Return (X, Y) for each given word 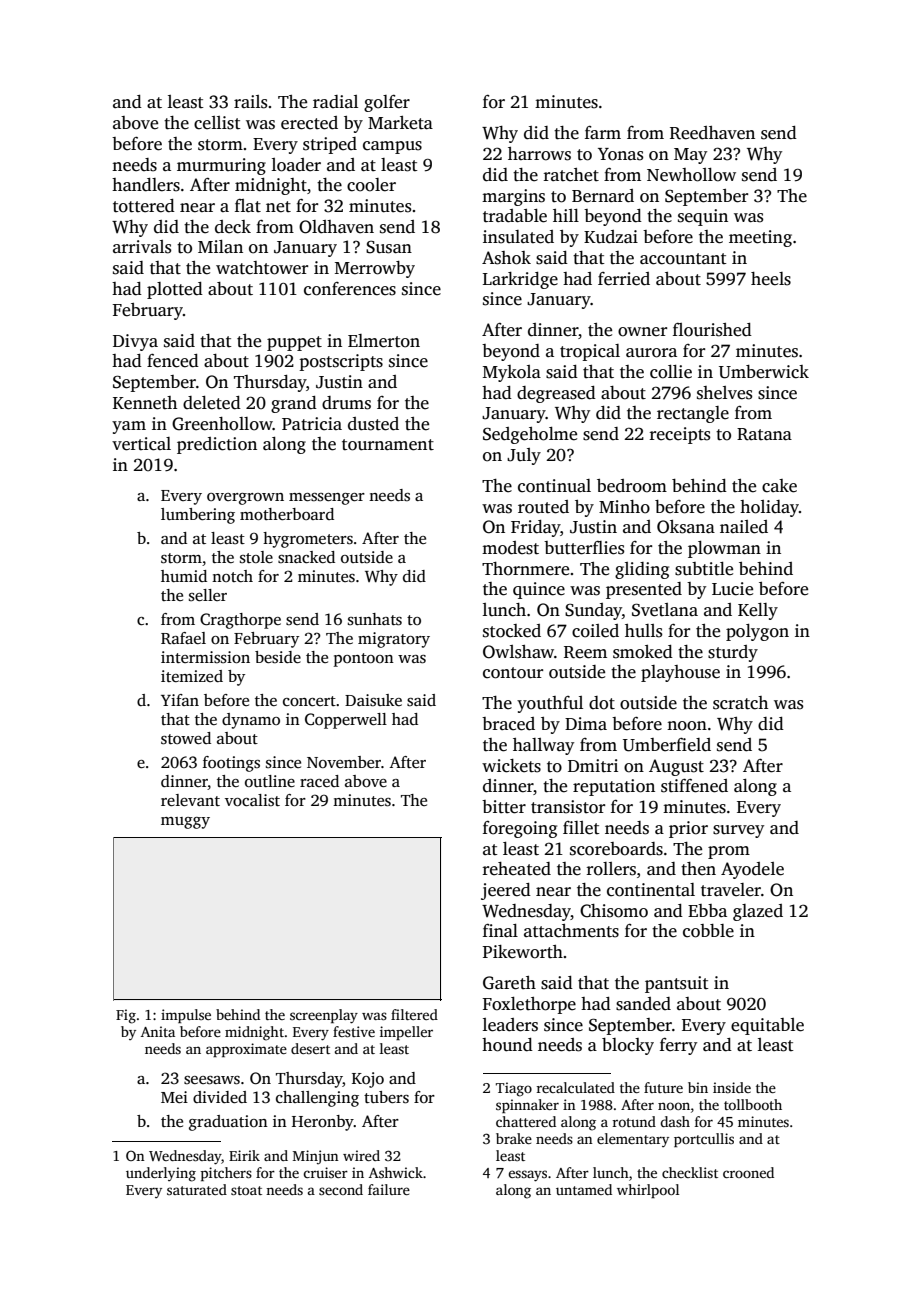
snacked (306, 557)
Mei (174, 1097)
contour (513, 673)
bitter (504, 807)
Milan (220, 246)
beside (278, 657)
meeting (760, 238)
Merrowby (375, 269)
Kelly (758, 611)
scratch (740, 703)
